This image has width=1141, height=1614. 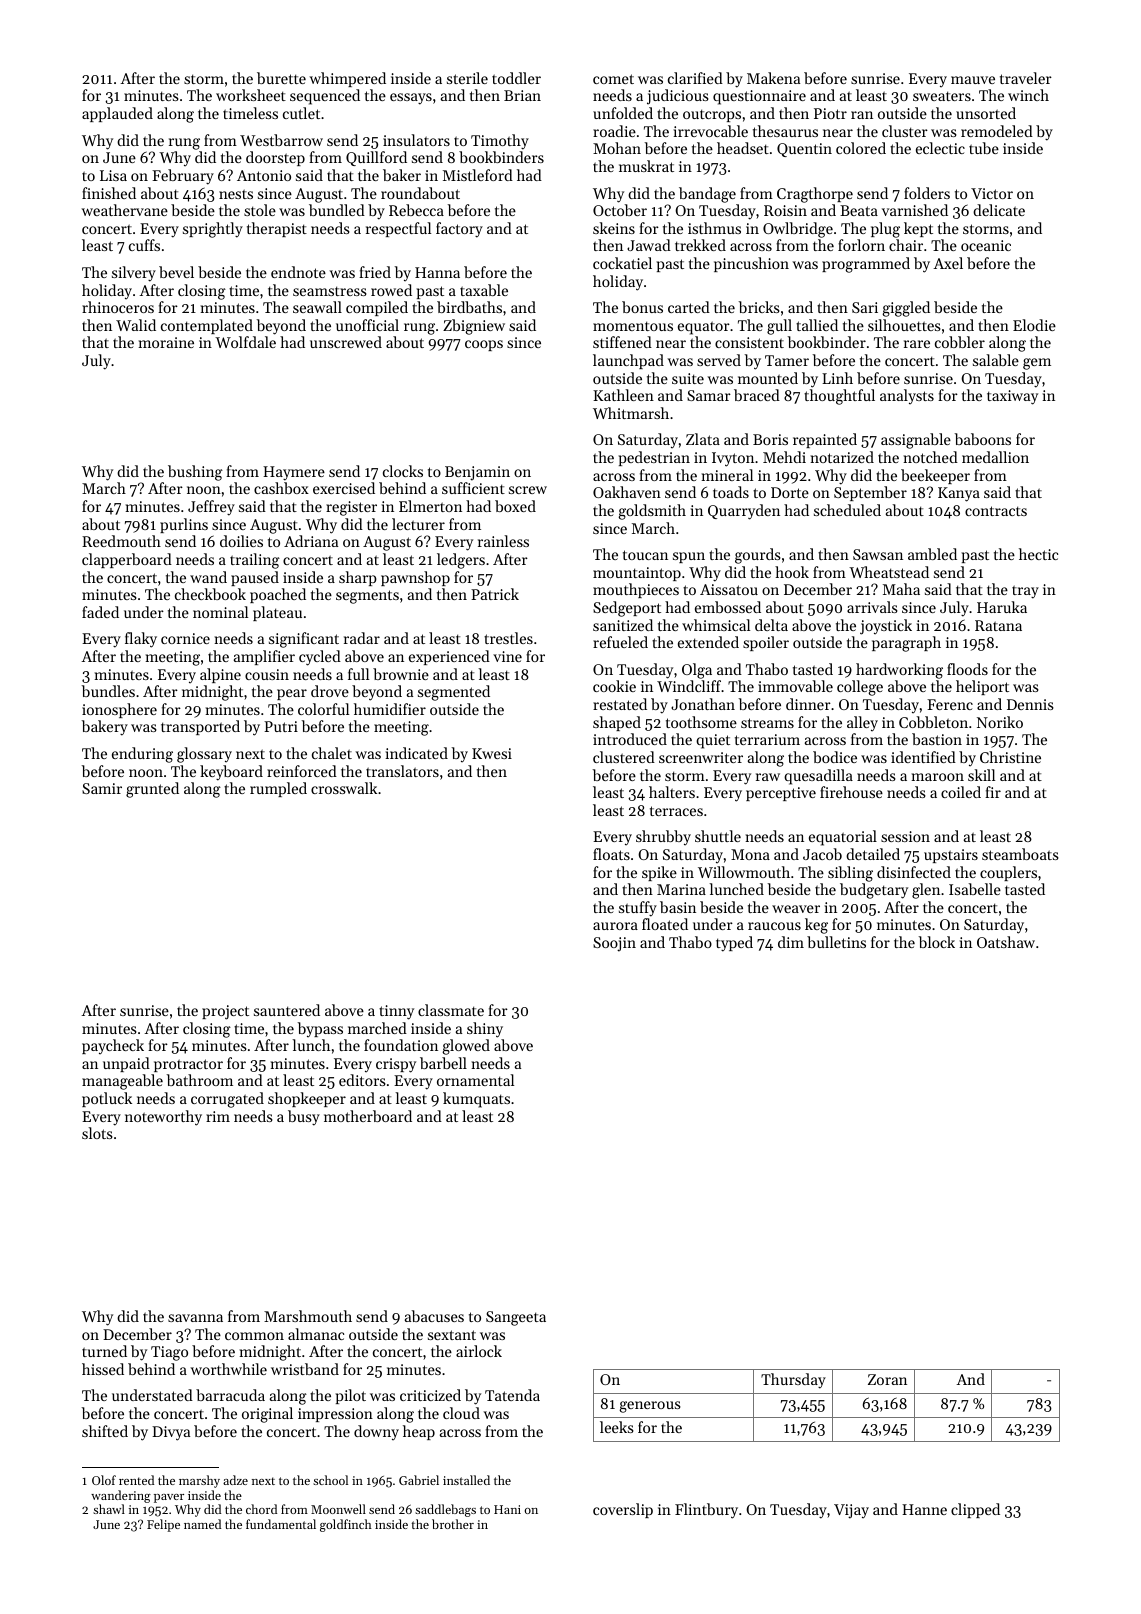 What do you see at coordinates (281, 1524) in the image?
I see `fundamental` at bounding box center [281, 1524].
